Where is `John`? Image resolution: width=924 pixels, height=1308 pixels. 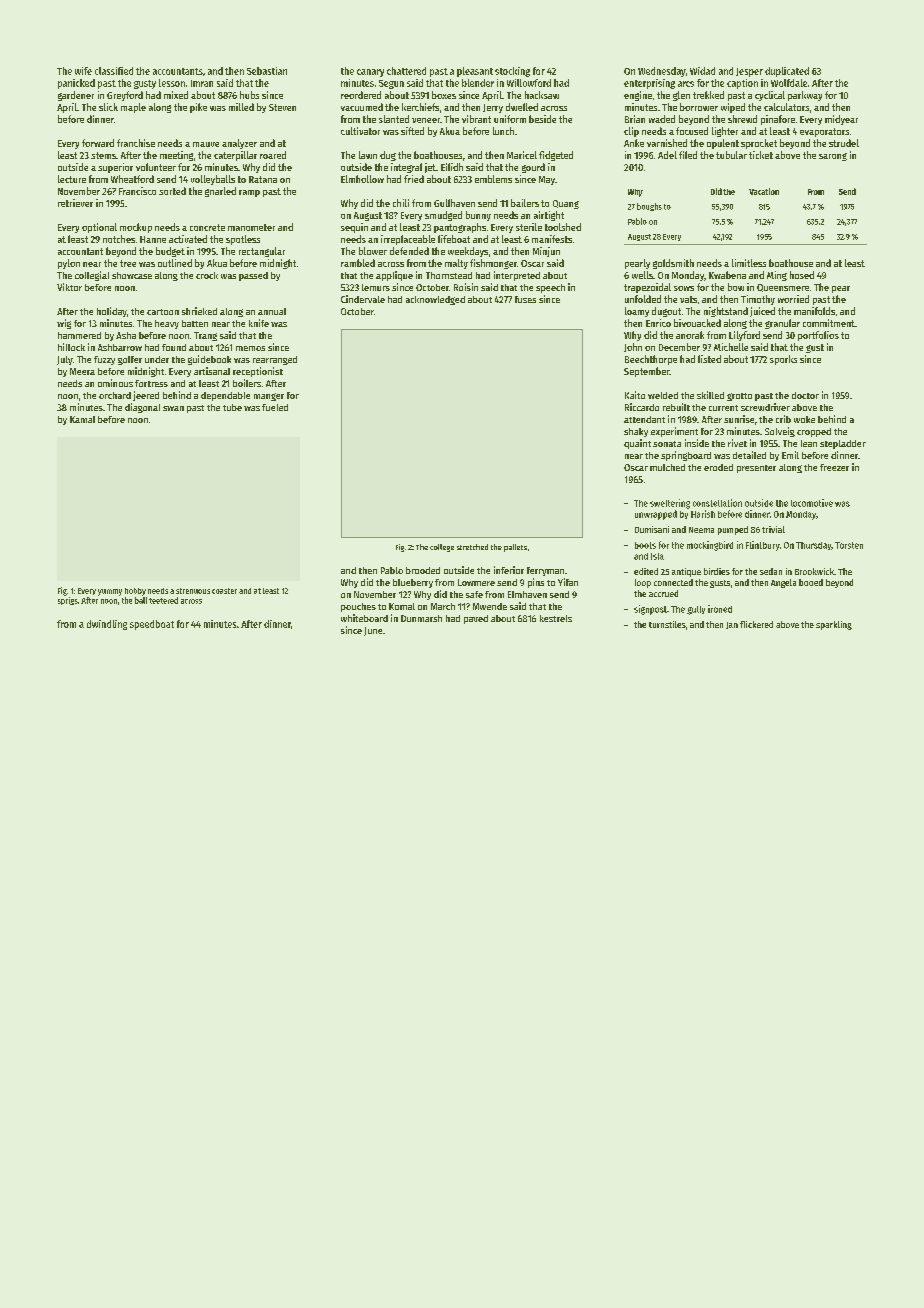
John is located at coordinates (633, 347).
